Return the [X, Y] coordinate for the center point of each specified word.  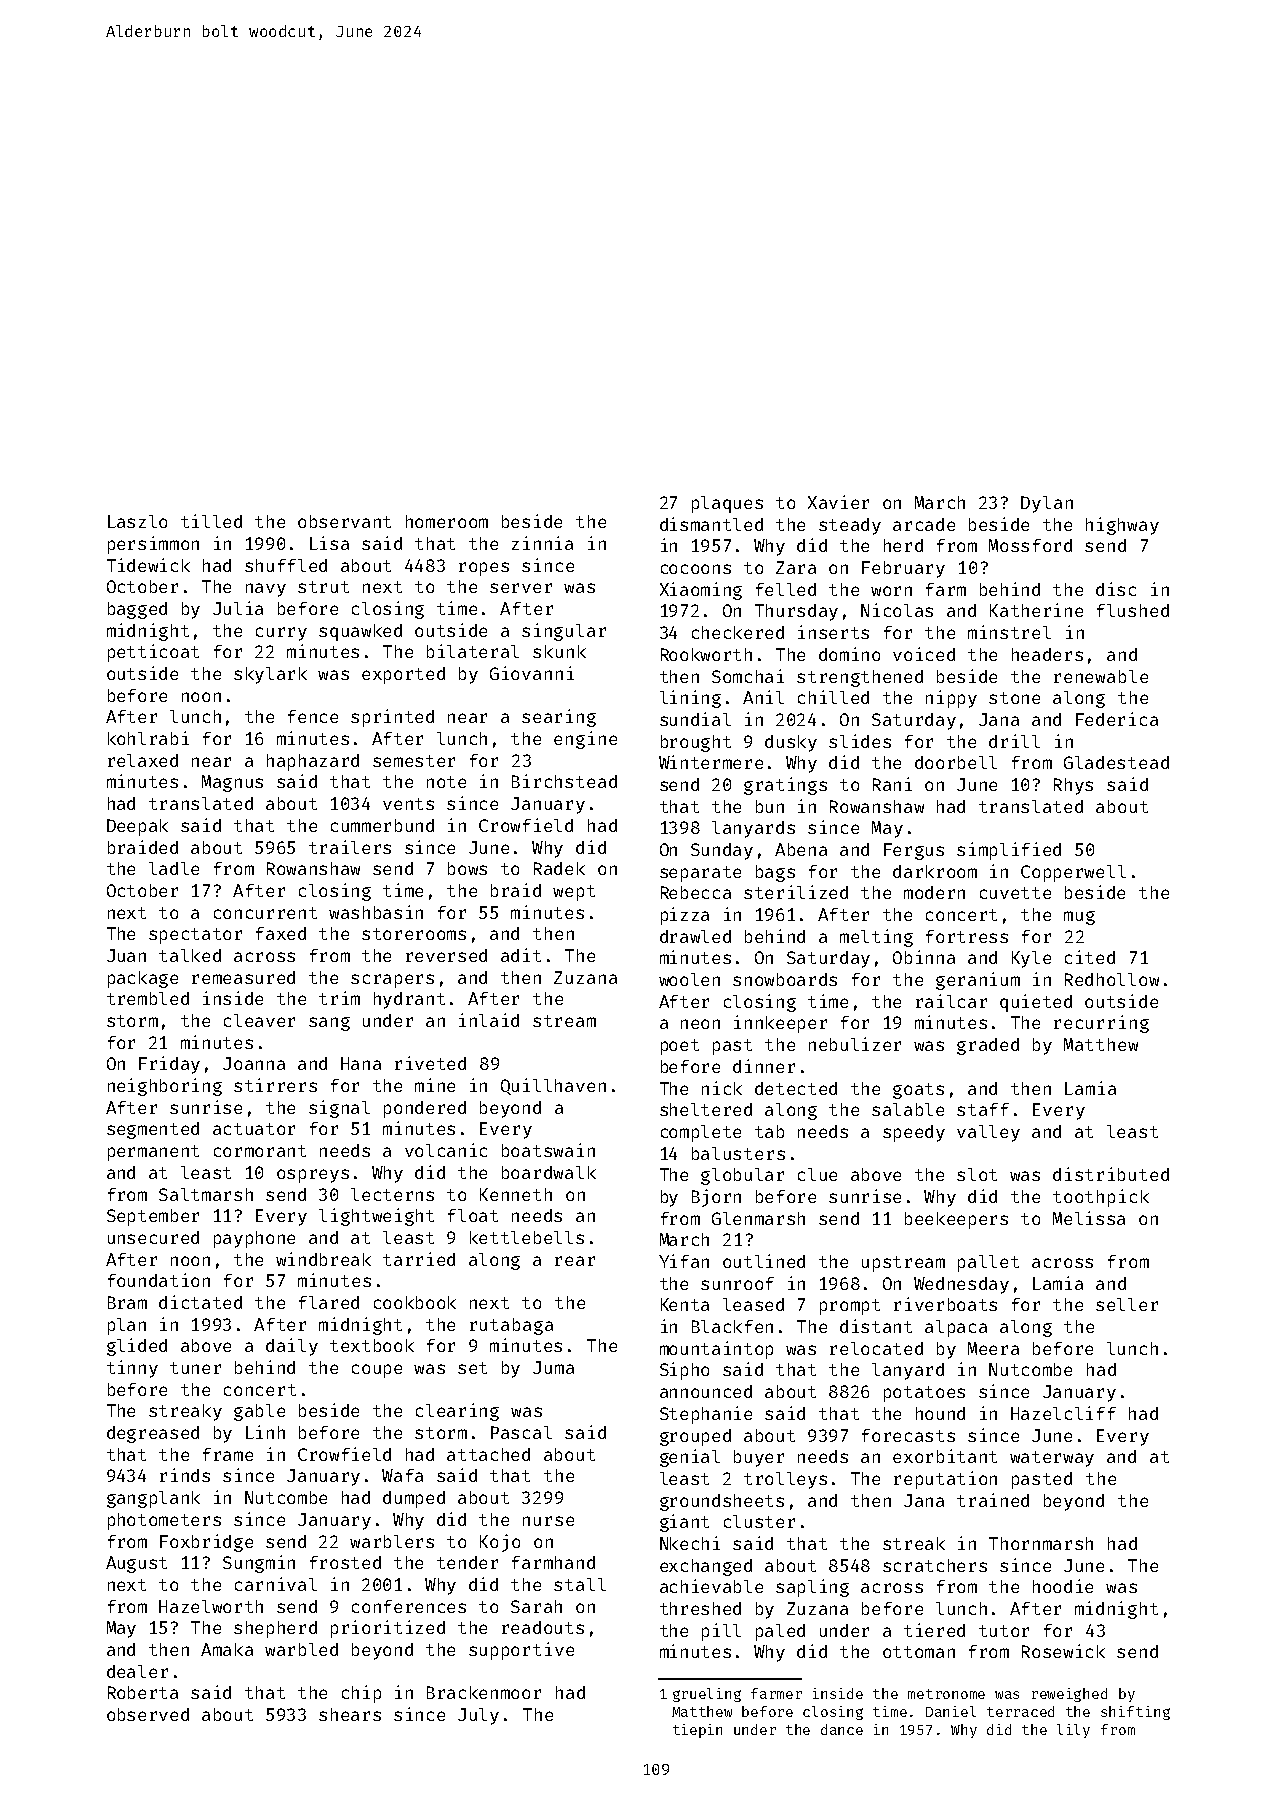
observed [148, 1714]
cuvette [1015, 893]
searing [559, 718]
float [473, 1215]
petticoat [153, 653]
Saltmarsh [206, 1194]
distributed [1111, 1174]
